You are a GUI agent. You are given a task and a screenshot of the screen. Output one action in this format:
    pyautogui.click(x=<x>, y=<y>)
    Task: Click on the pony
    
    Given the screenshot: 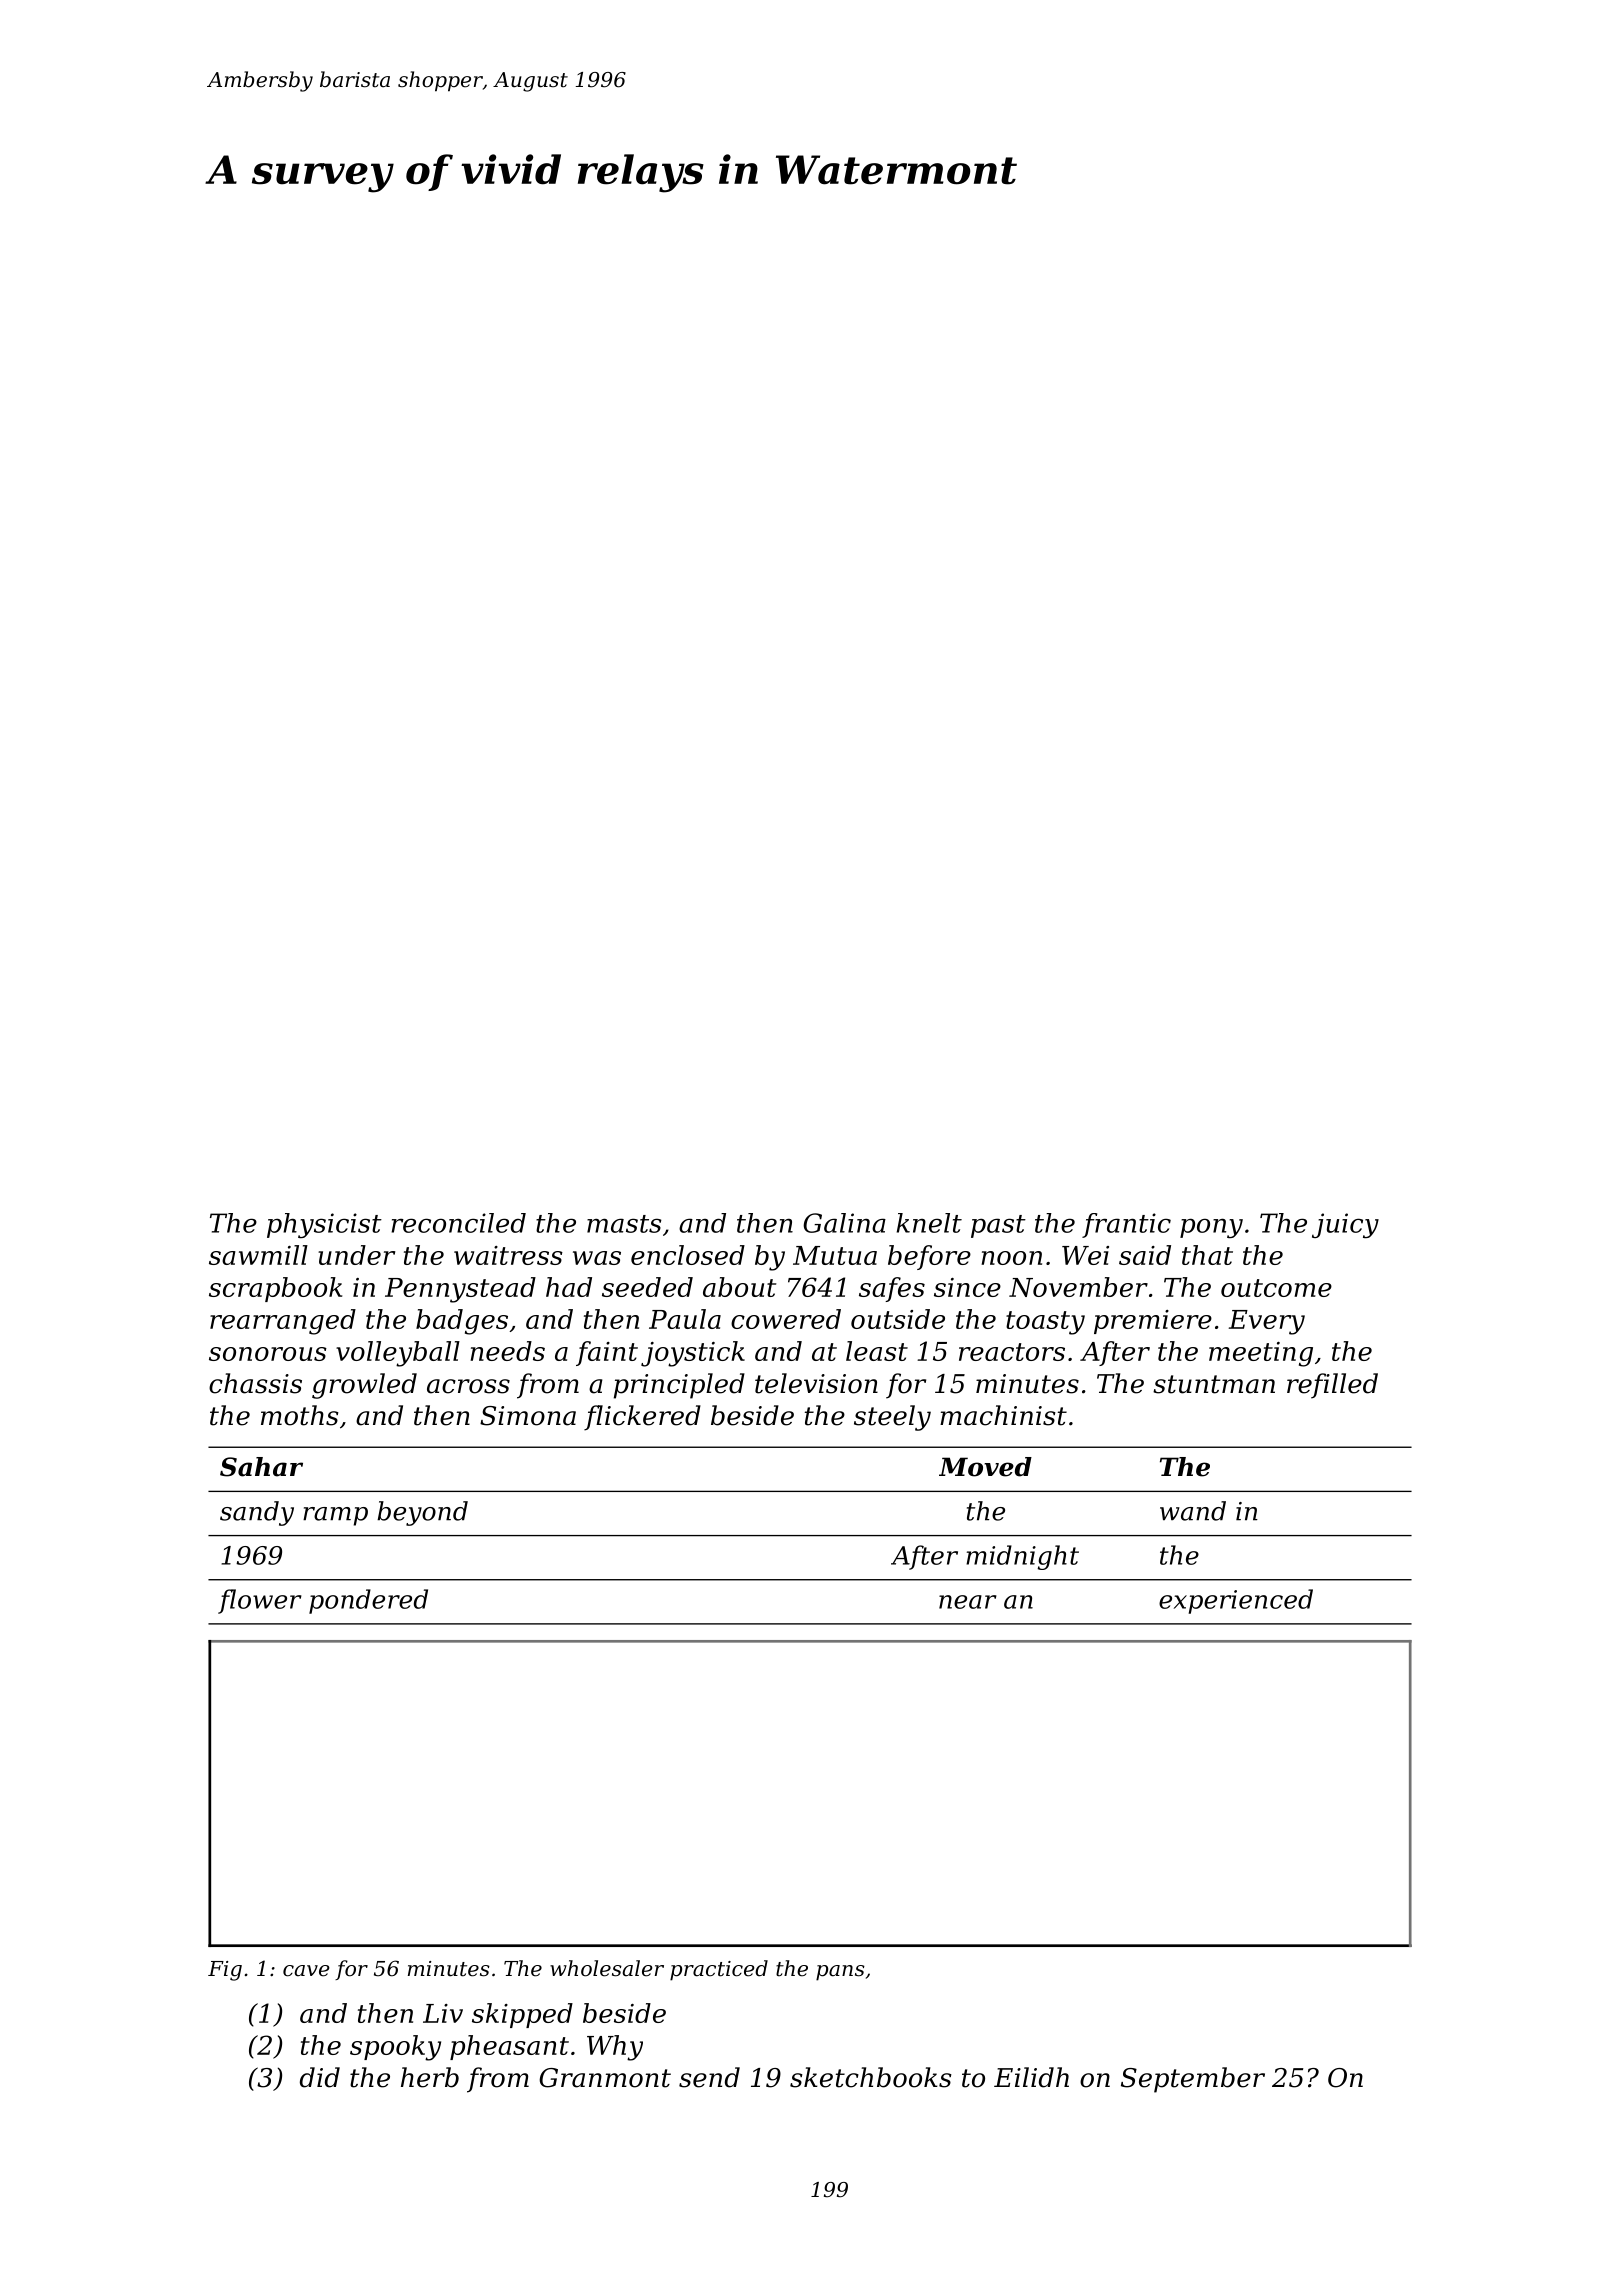 What is the action you would take?
    pyautogui.click(x=1211, y=1228)
